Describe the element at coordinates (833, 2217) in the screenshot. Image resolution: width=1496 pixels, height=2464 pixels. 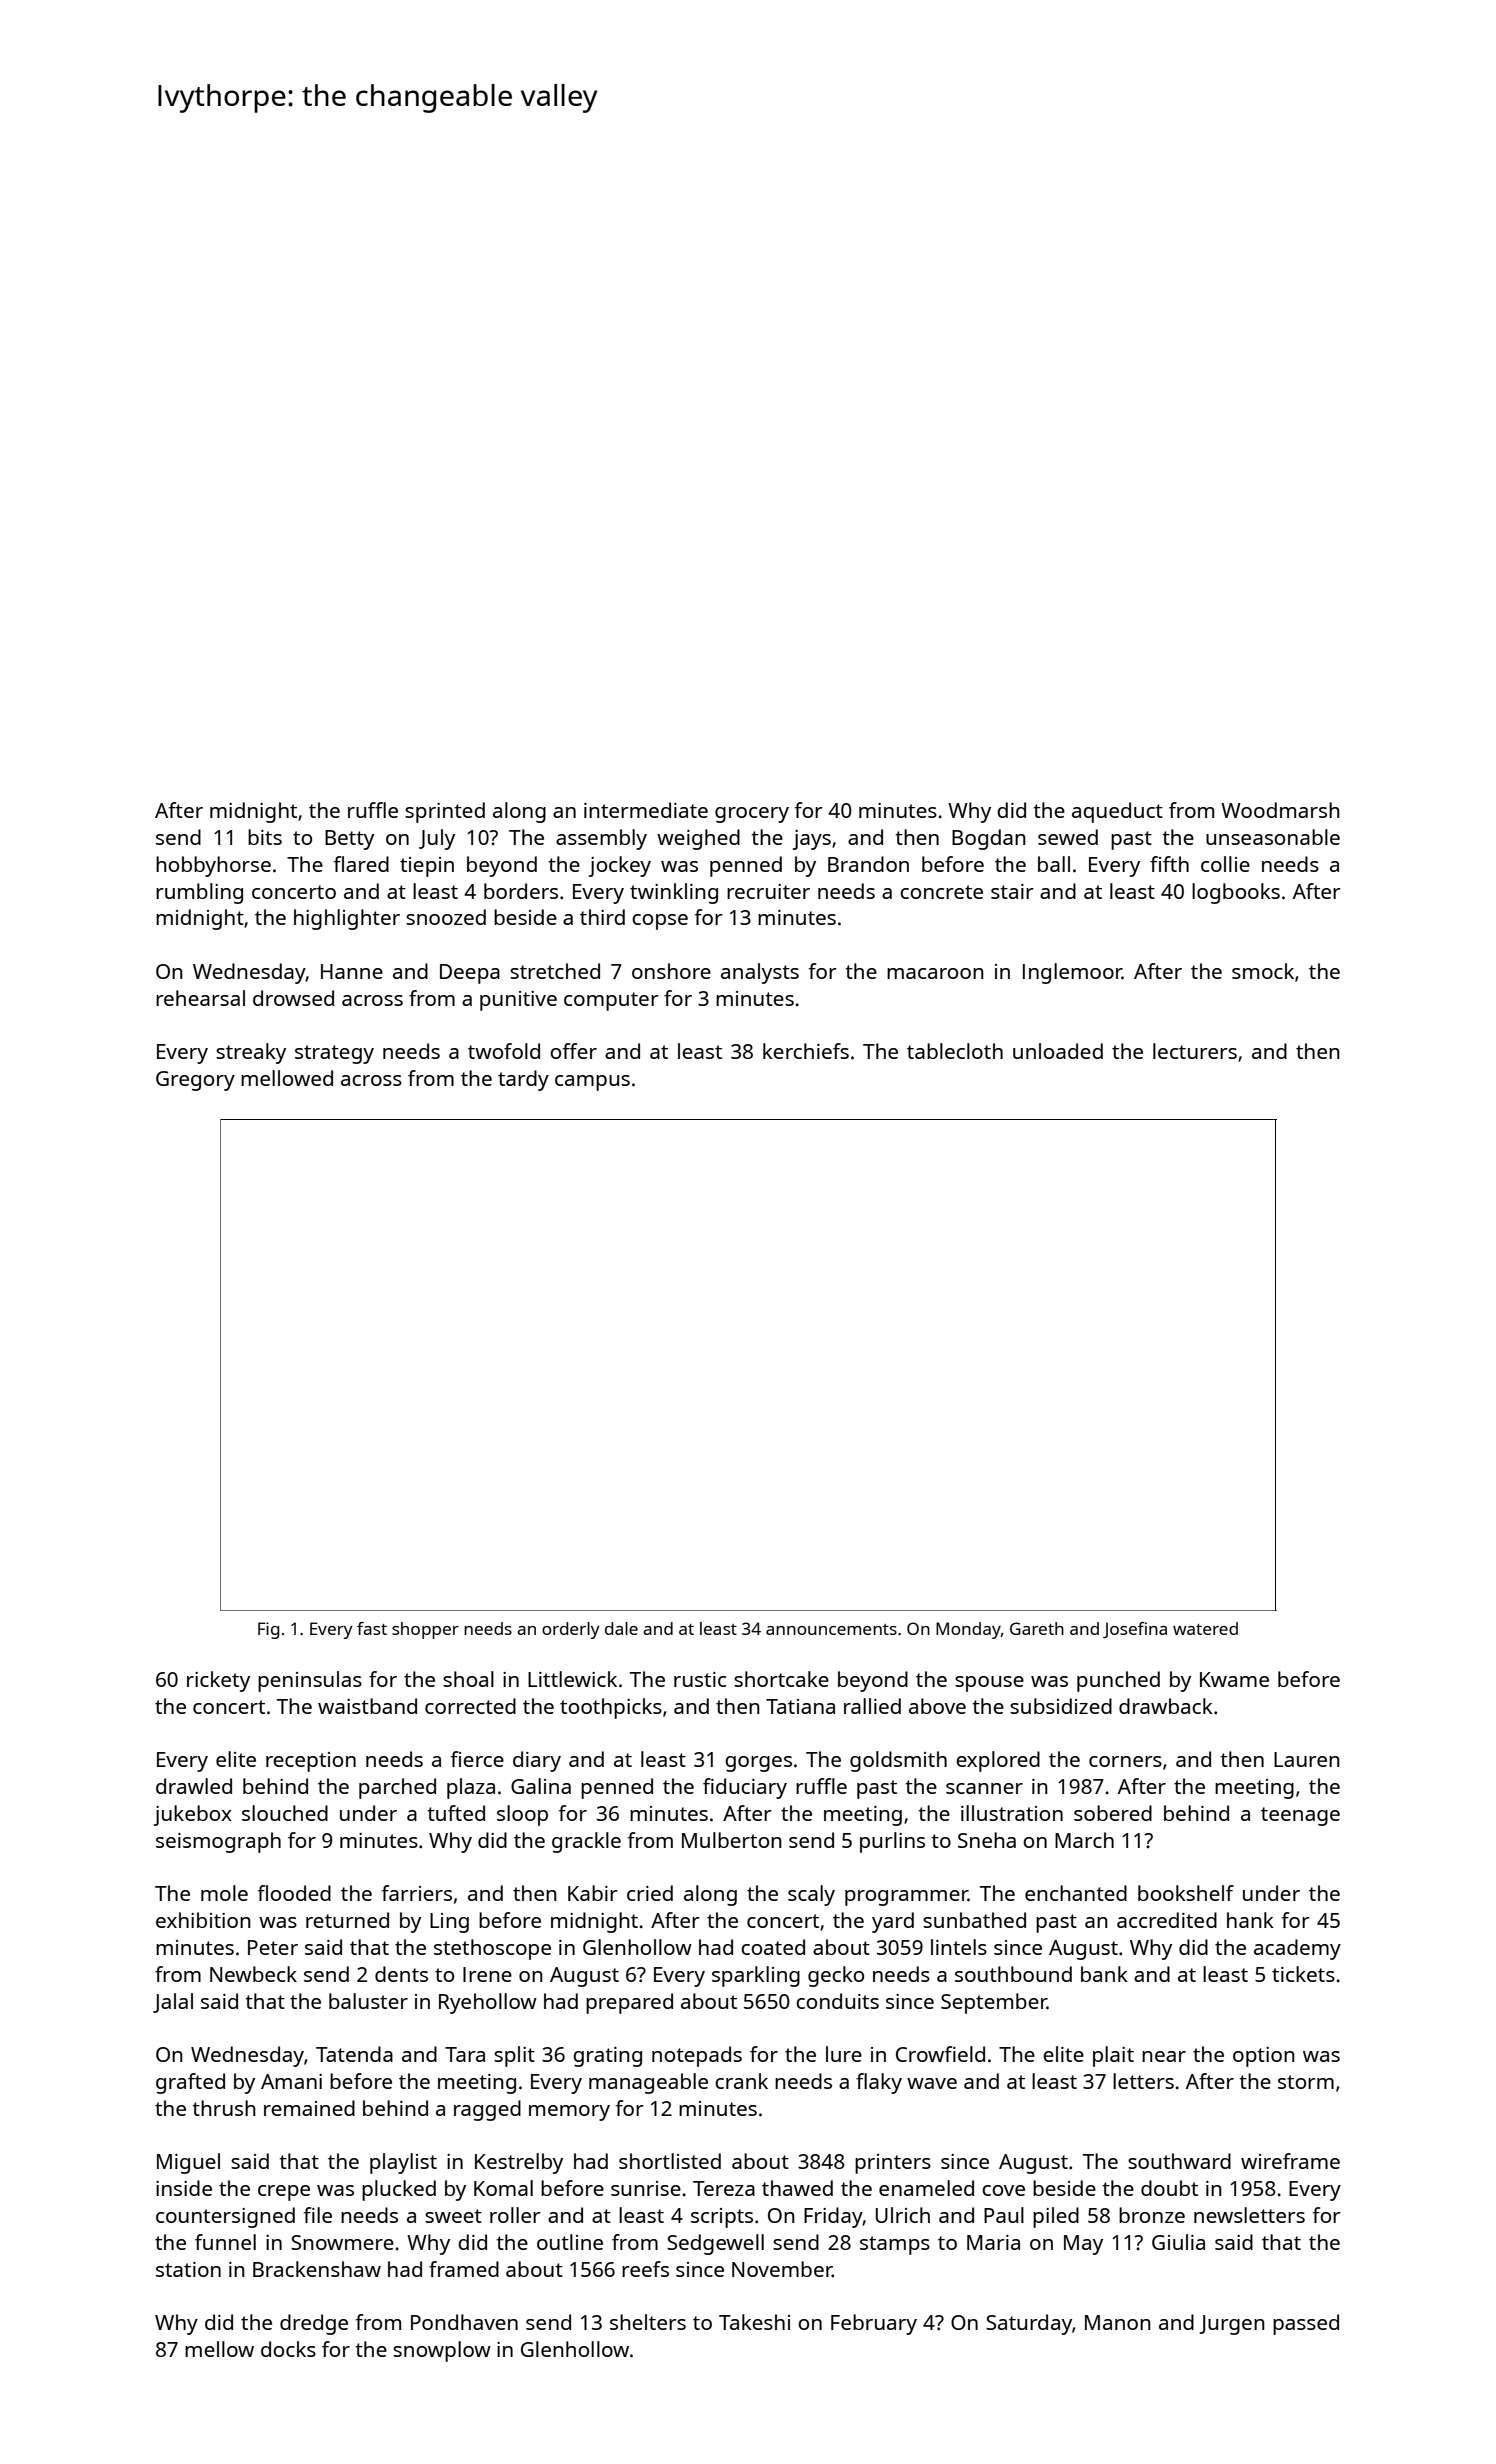
I see `Friday` at that location.
